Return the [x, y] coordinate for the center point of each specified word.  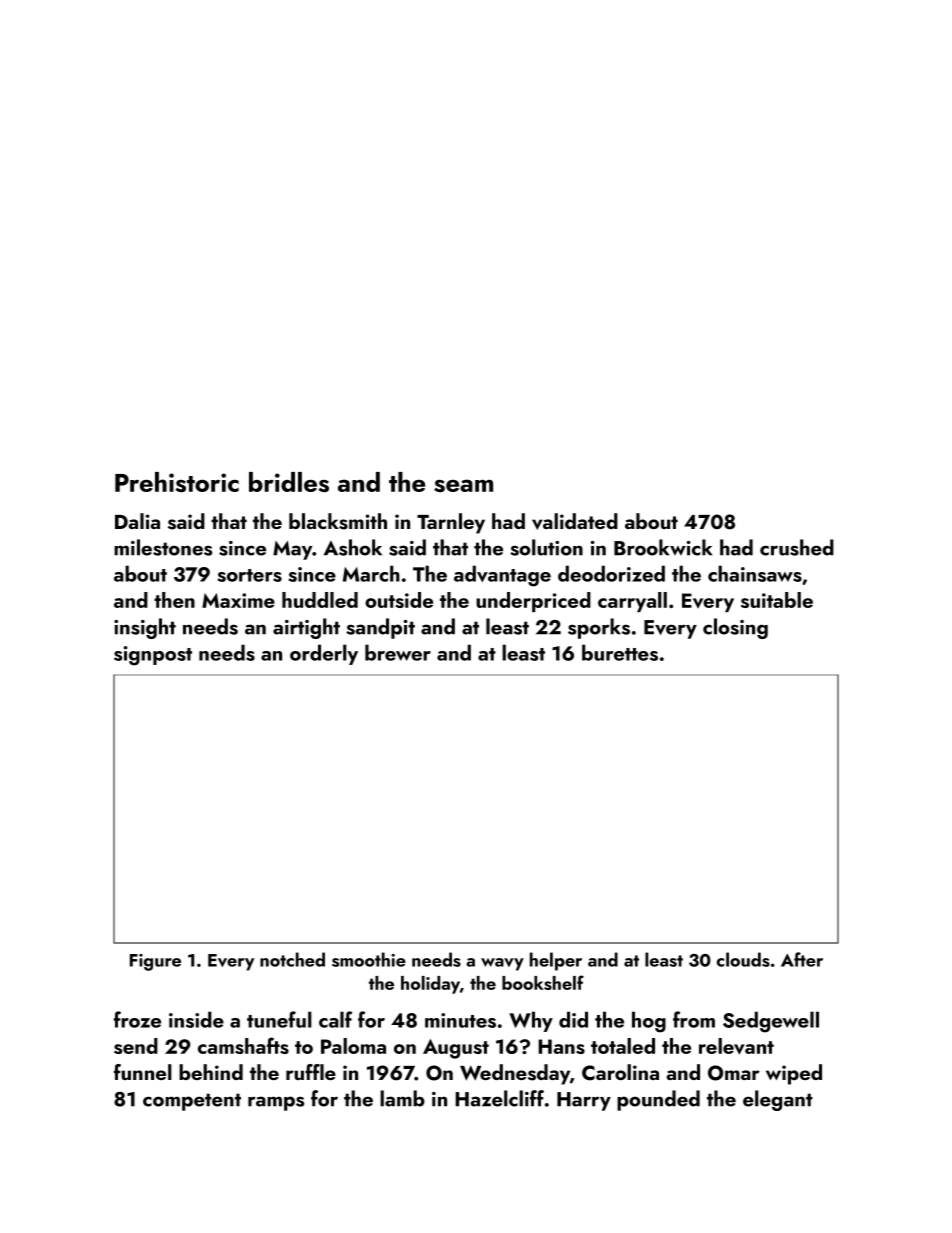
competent [192, 1102]
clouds [743, 959]
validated [575, 521]
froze [137, 1019]
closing [735, 628]
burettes [620, 652]
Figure [155, 962]
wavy [502, 964]
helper [556, 961]
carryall [632, 602]
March [371, 573]
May [292, 550]
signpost [153, 656]
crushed [797, 547]
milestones [163, 547]
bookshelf [543, 982]
